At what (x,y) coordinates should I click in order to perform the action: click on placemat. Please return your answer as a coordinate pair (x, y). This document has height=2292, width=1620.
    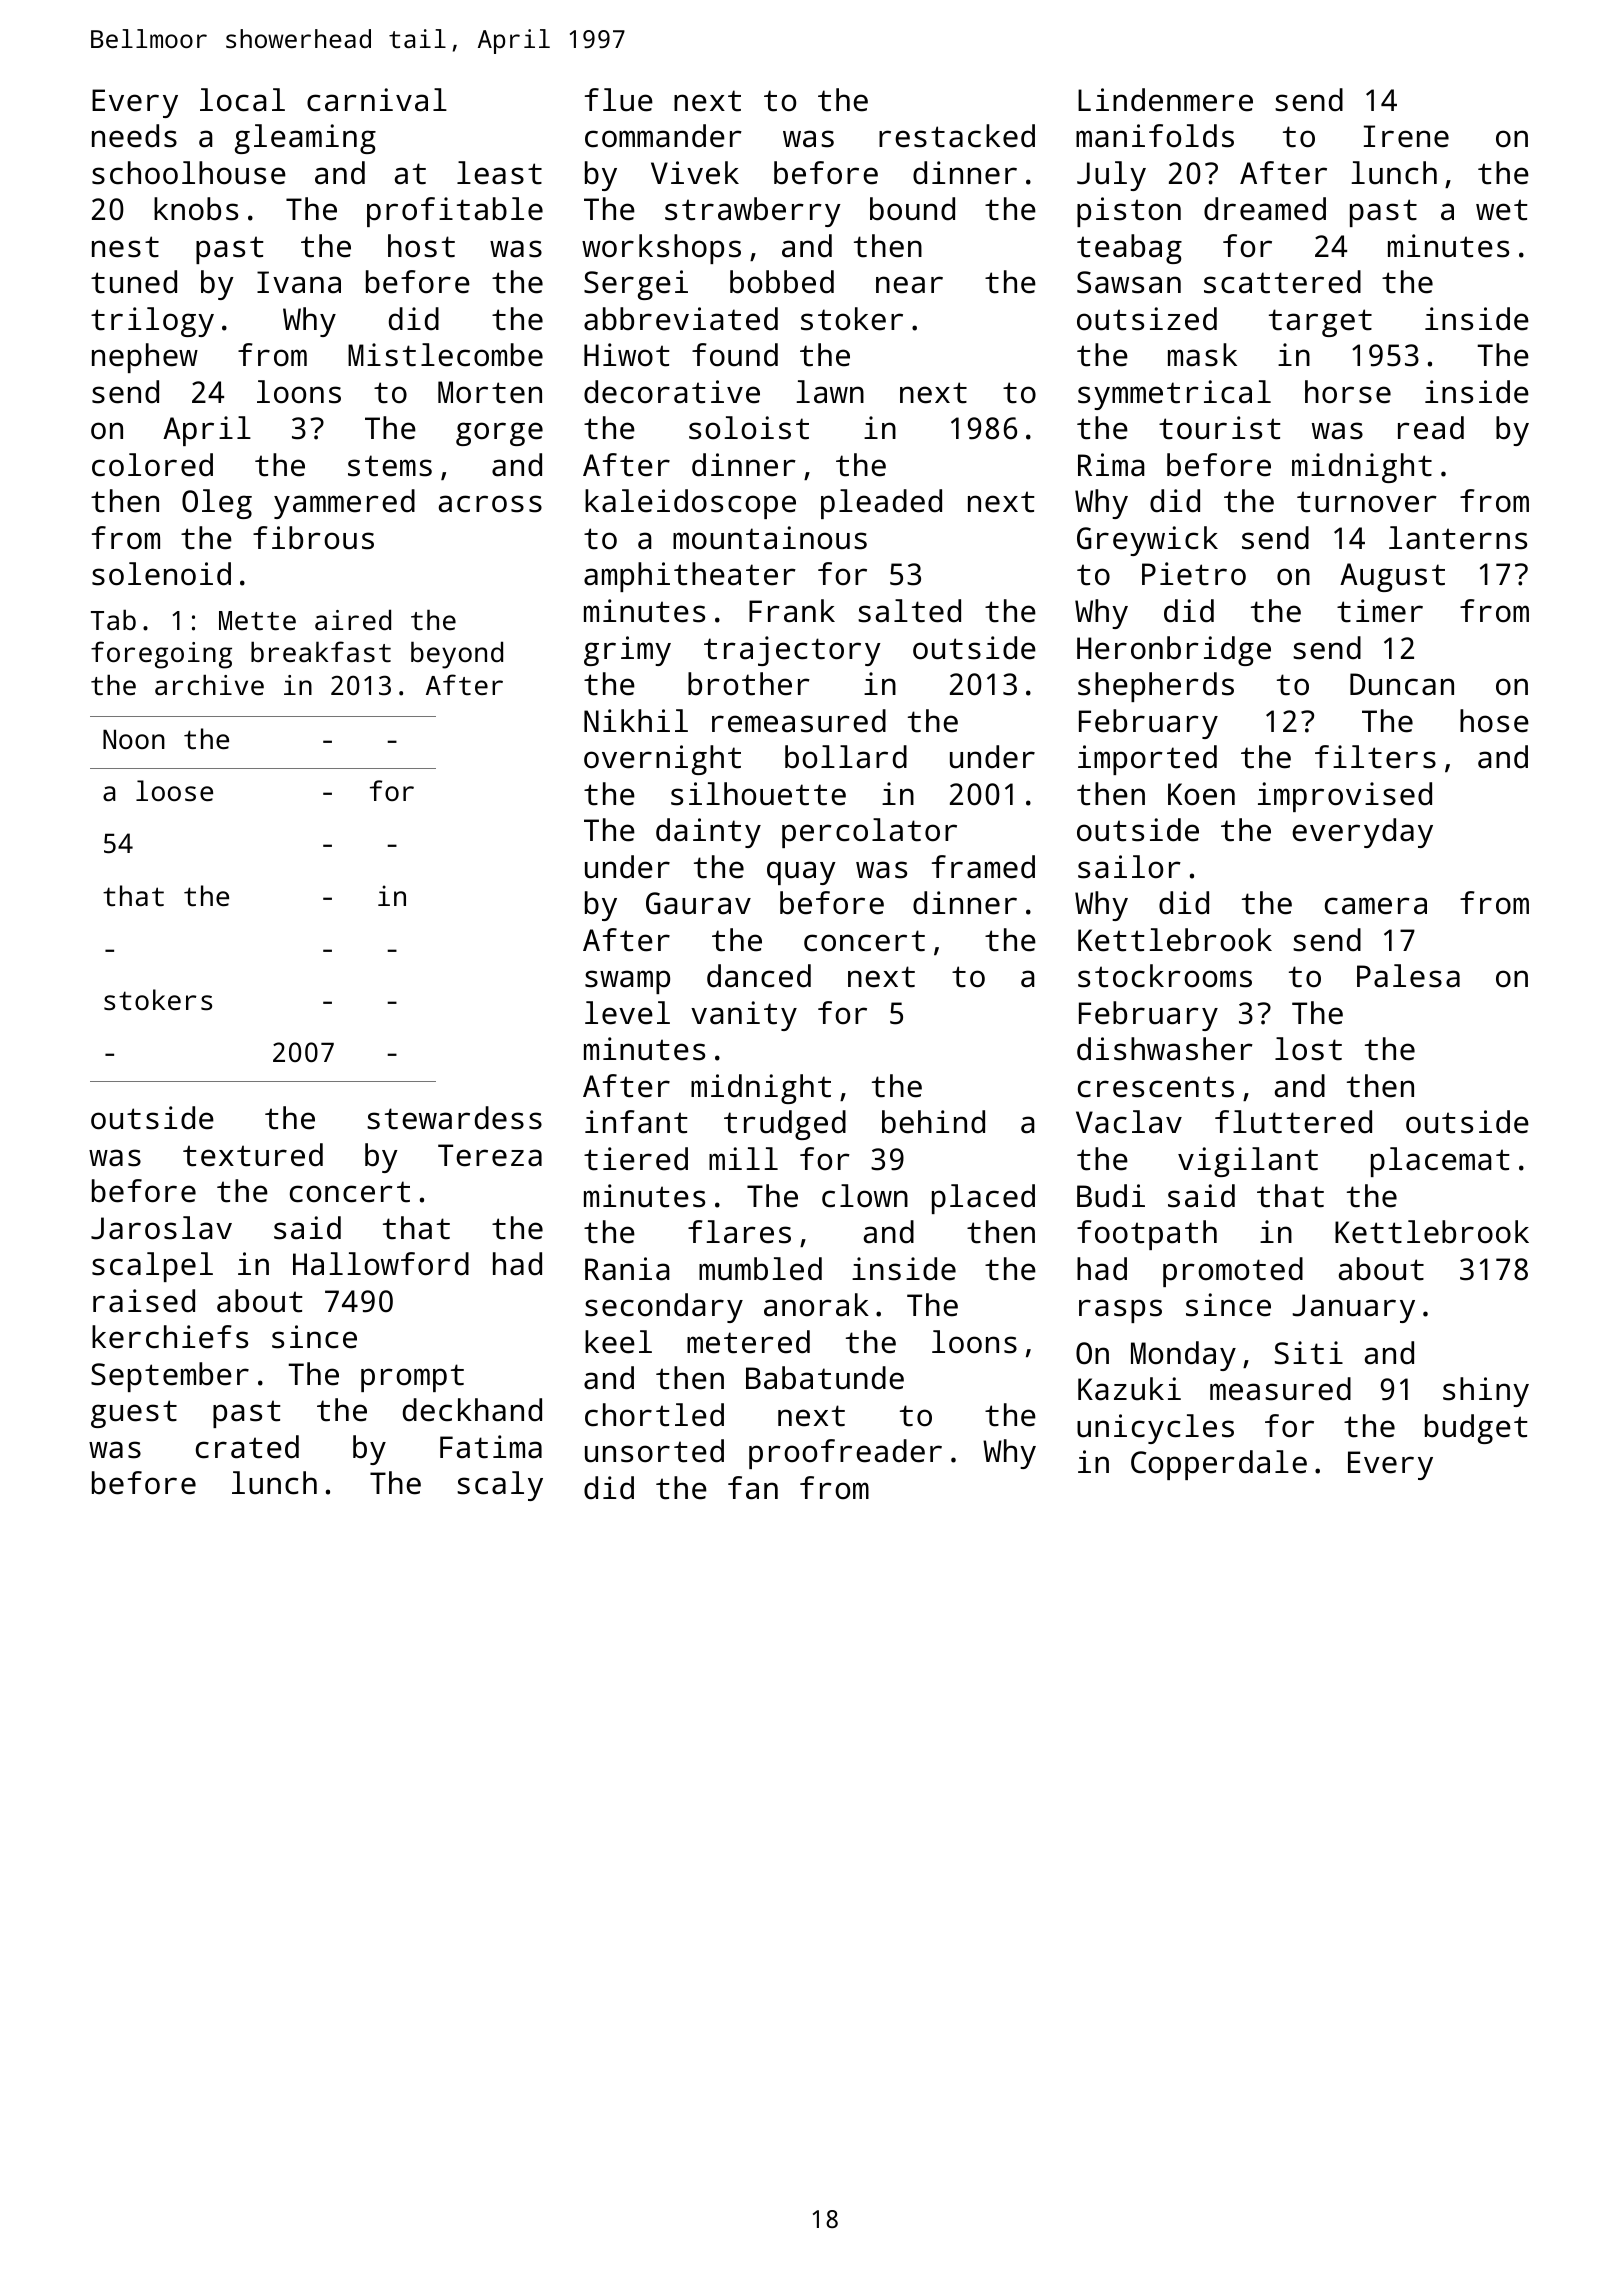
    Looking at the image, I should click on (1440, 1162).
